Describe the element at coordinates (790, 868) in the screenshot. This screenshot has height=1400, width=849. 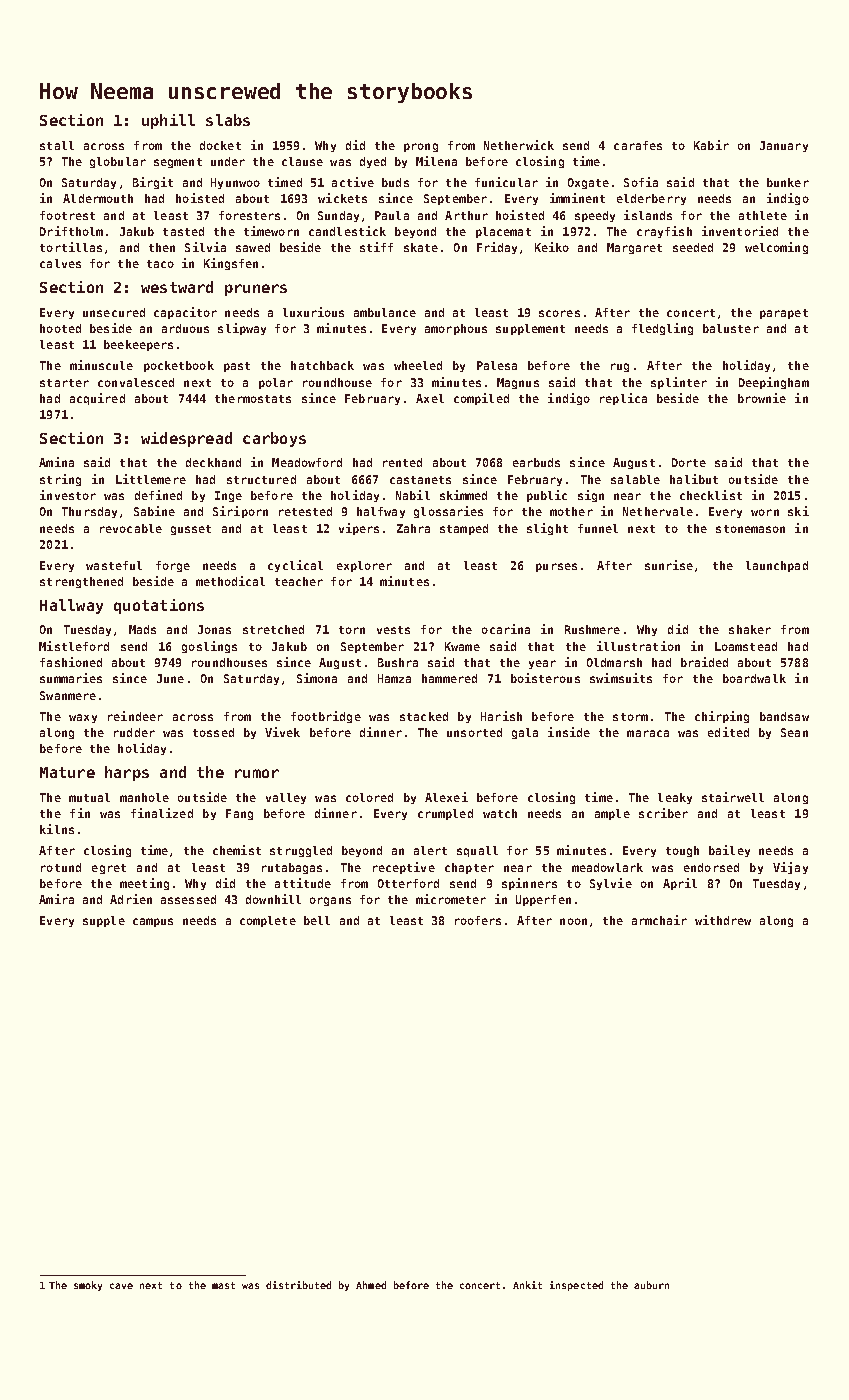
I see `Vijay` at that location.
